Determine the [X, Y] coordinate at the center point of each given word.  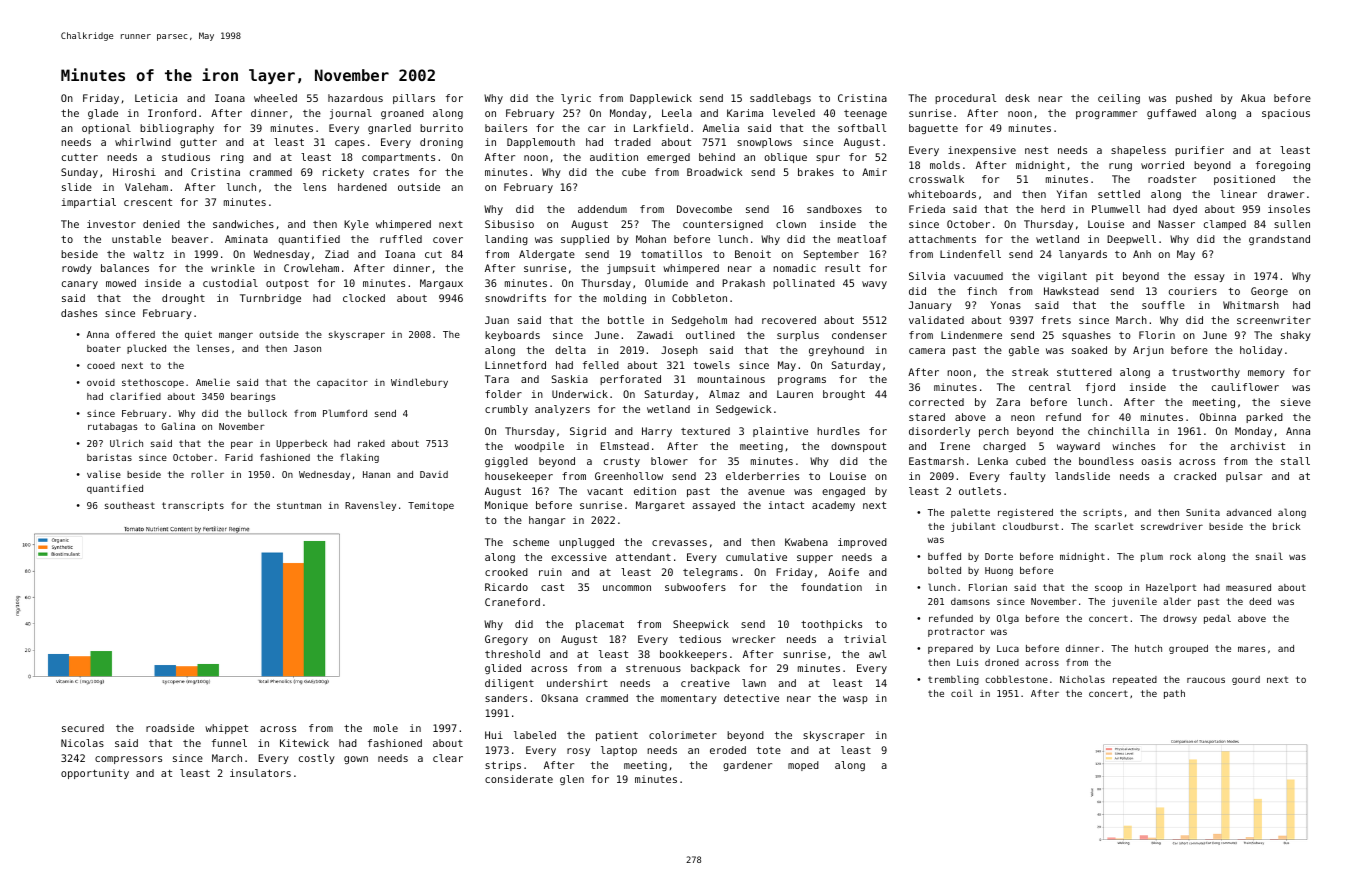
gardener [747, 766]
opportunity [95, 774]
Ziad [337, 254]
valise [104, 474]
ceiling [1119, 99]
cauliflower [1245, 387]
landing [506, 240]
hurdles [838, 431]
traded [632, 142]
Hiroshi [134, 172]
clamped [1225, 225]
